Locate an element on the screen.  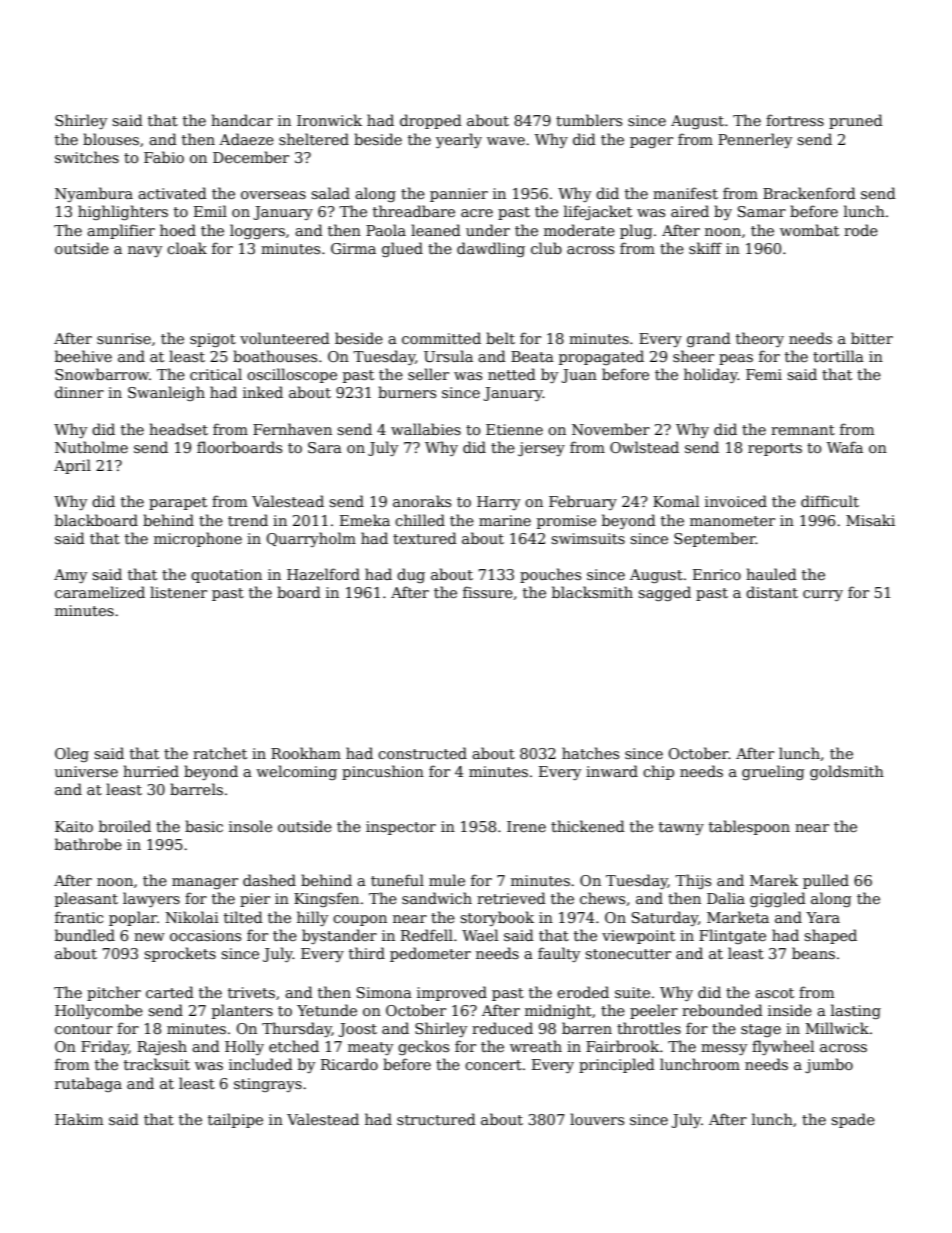
Friday is located at coordinates (105, 1047).
